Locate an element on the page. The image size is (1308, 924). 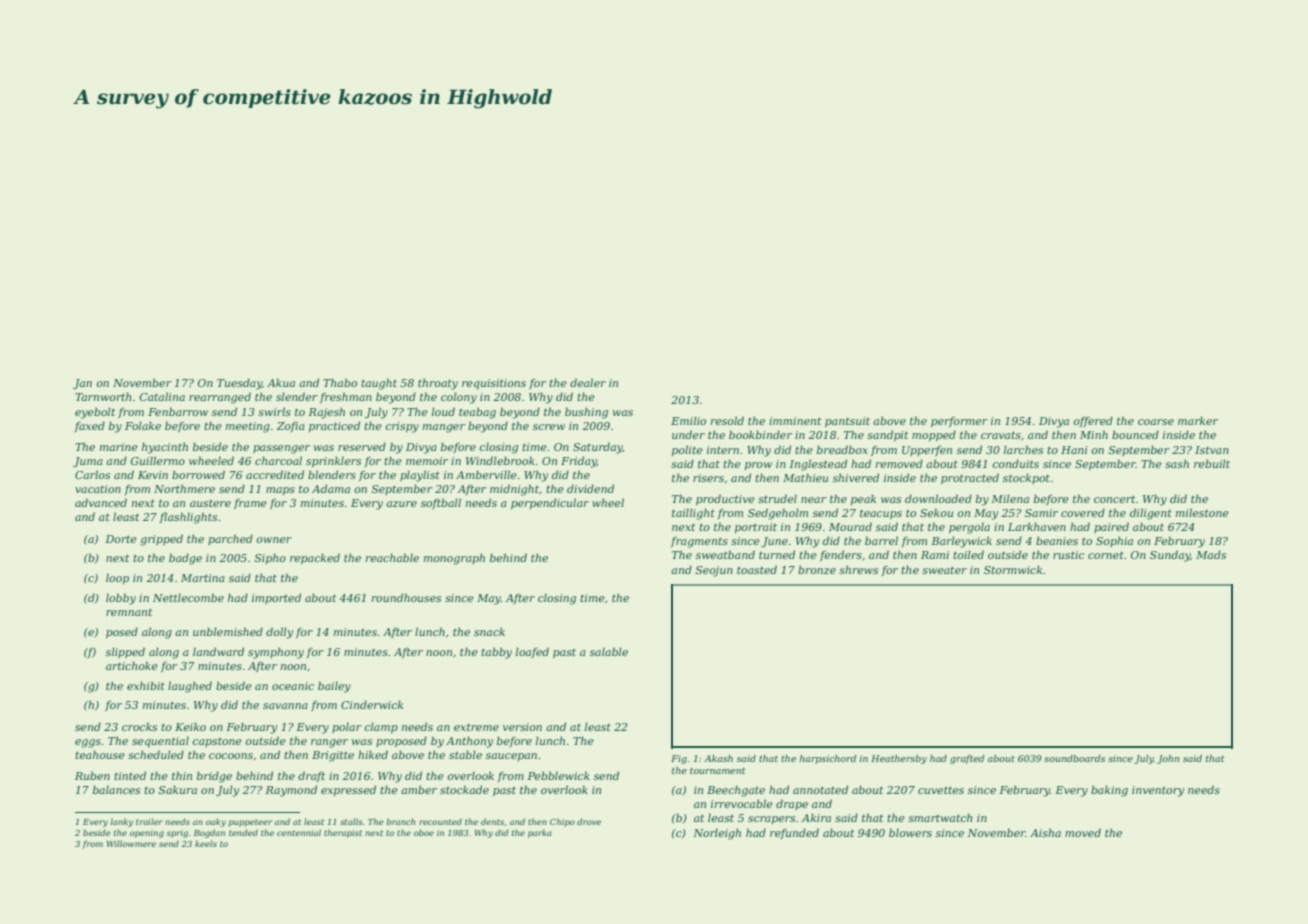
refunded is located at coordinates (794, 833).
